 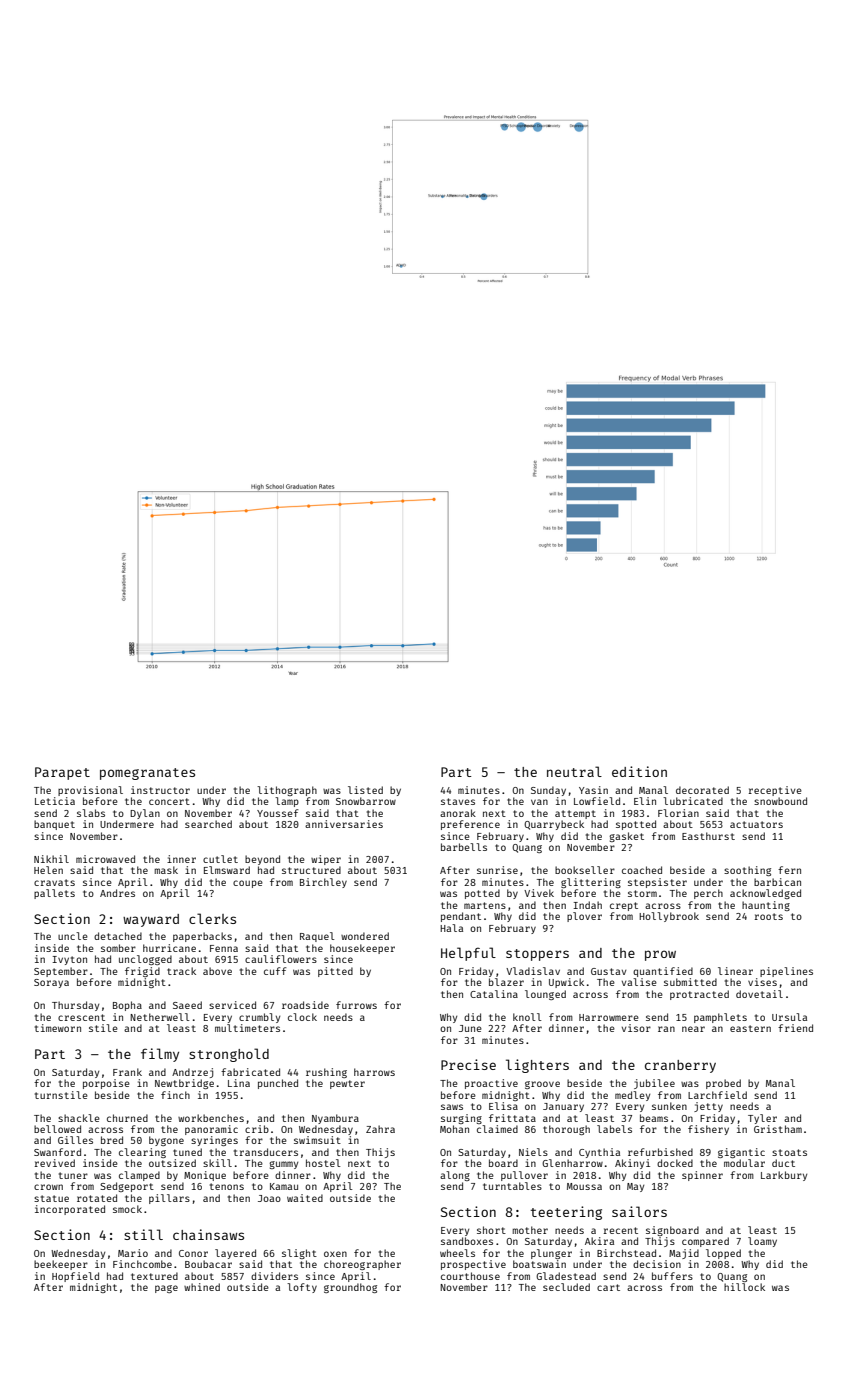 I want to click on haunting, so click(x=766, y=906).
